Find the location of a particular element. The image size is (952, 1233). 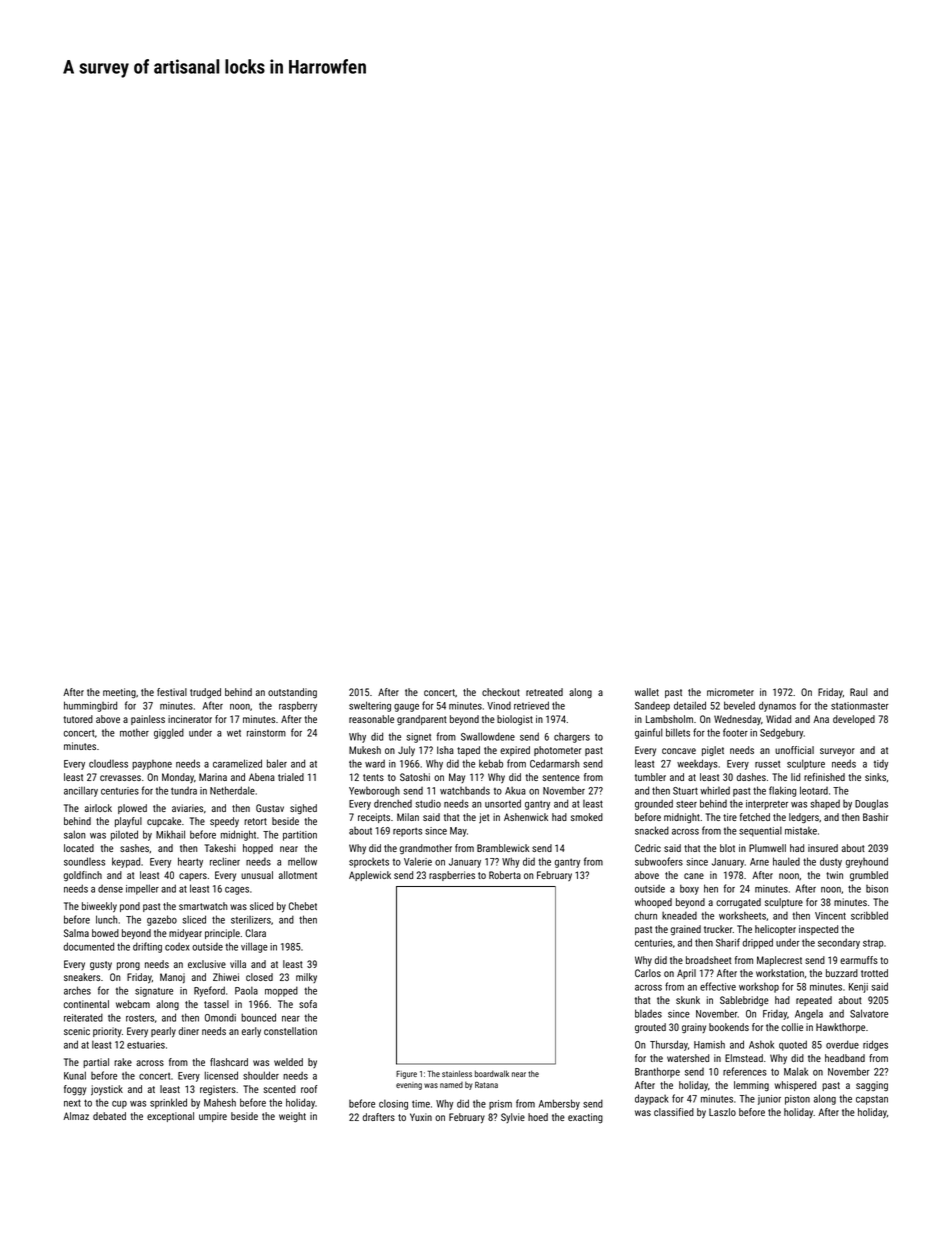

Raul is located at coordinates (859, 692).
